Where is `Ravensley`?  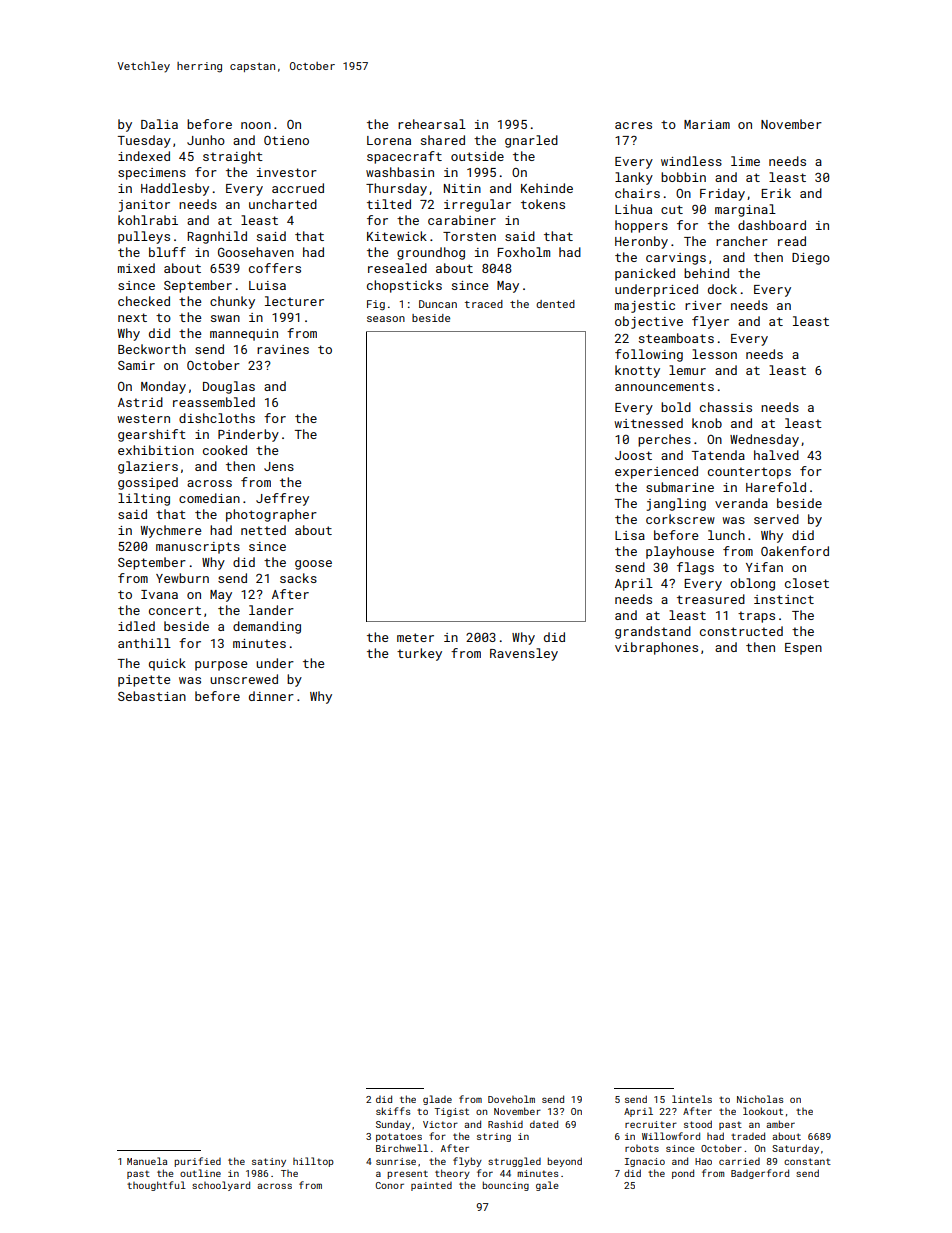 Ravensley is located at coordinates (524, 654).
